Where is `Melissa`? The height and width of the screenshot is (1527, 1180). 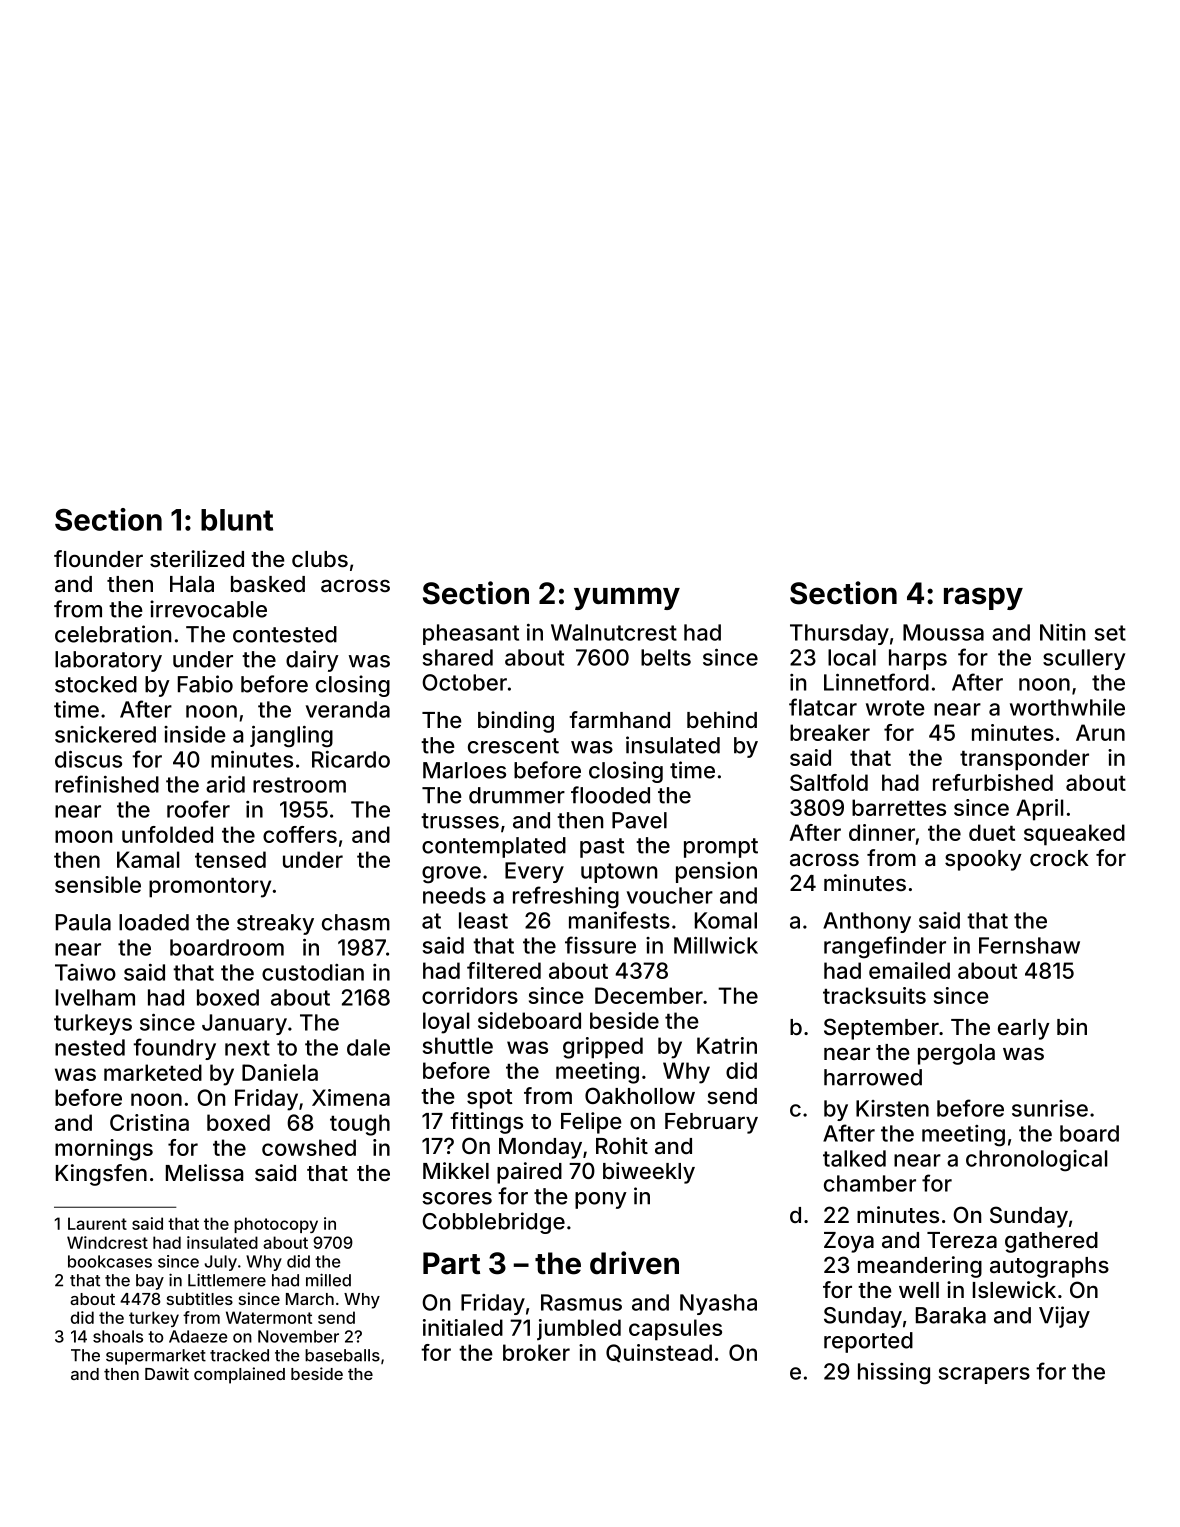 Melissa is located at coordinates (204, 1173).
